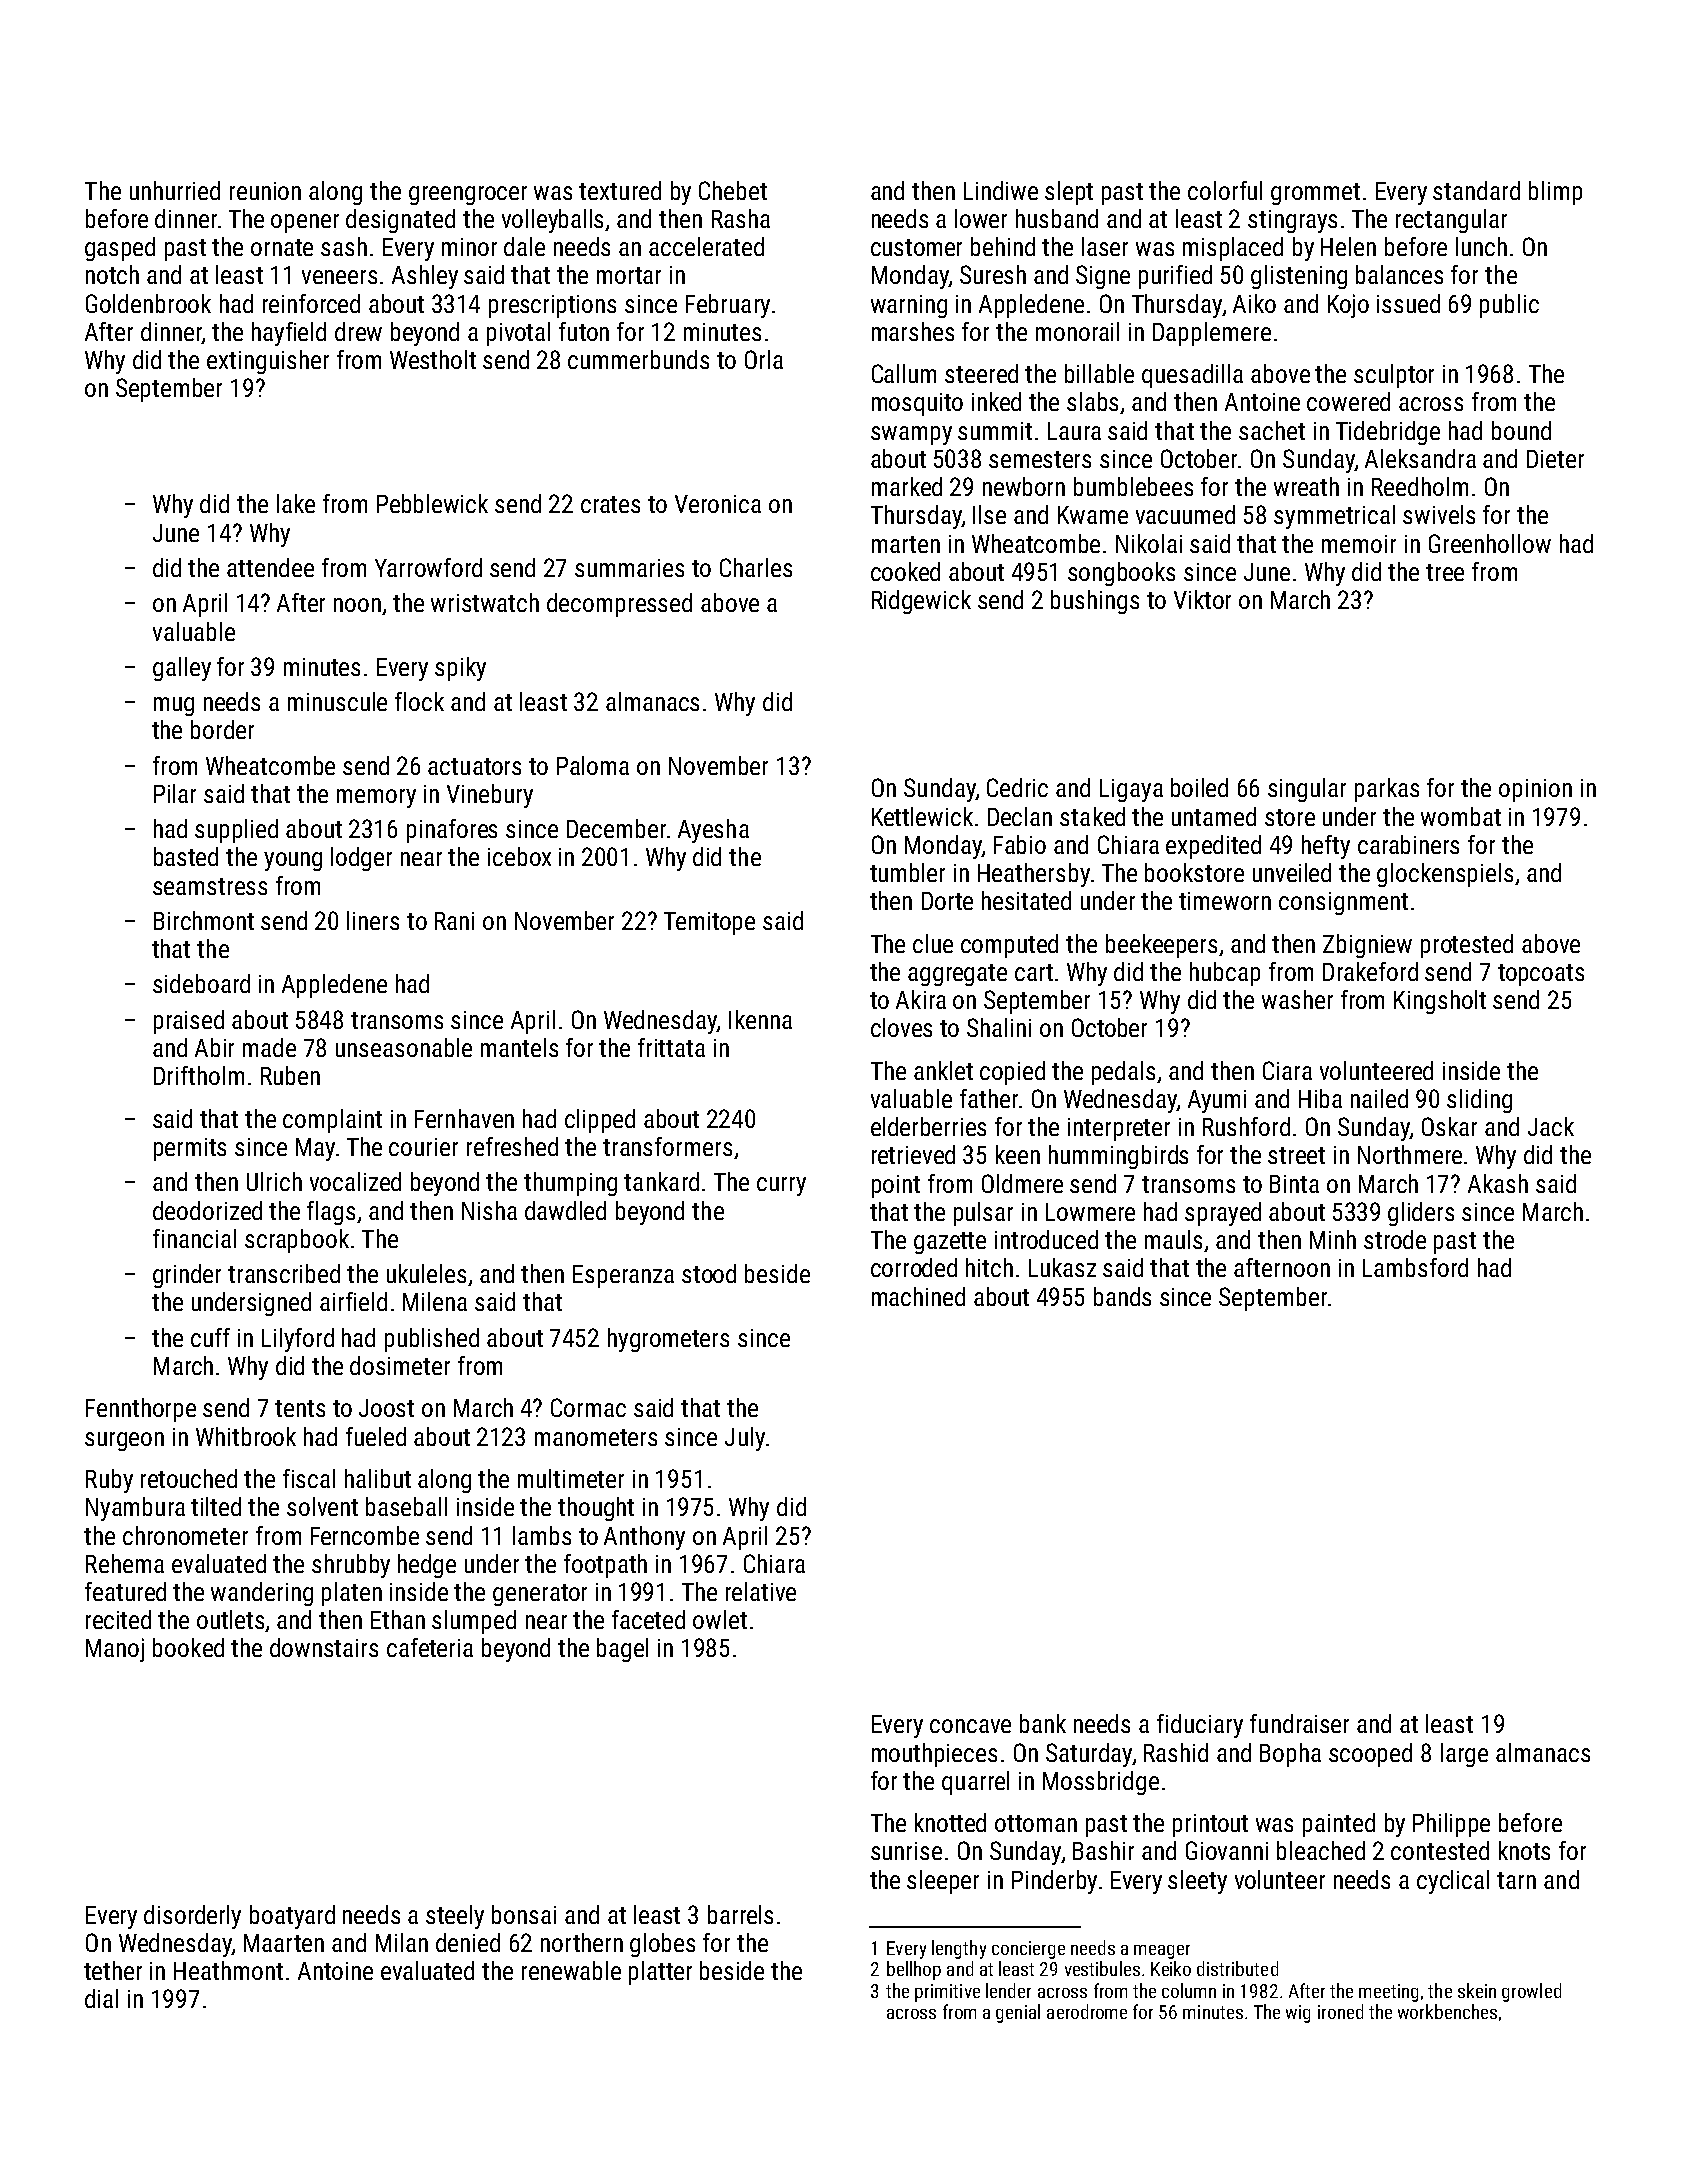 This page has width=1683, height=2178. What do you see at coordinates (270, 567) in the page?
I see `attendee` at bounding box center [270, 567].
